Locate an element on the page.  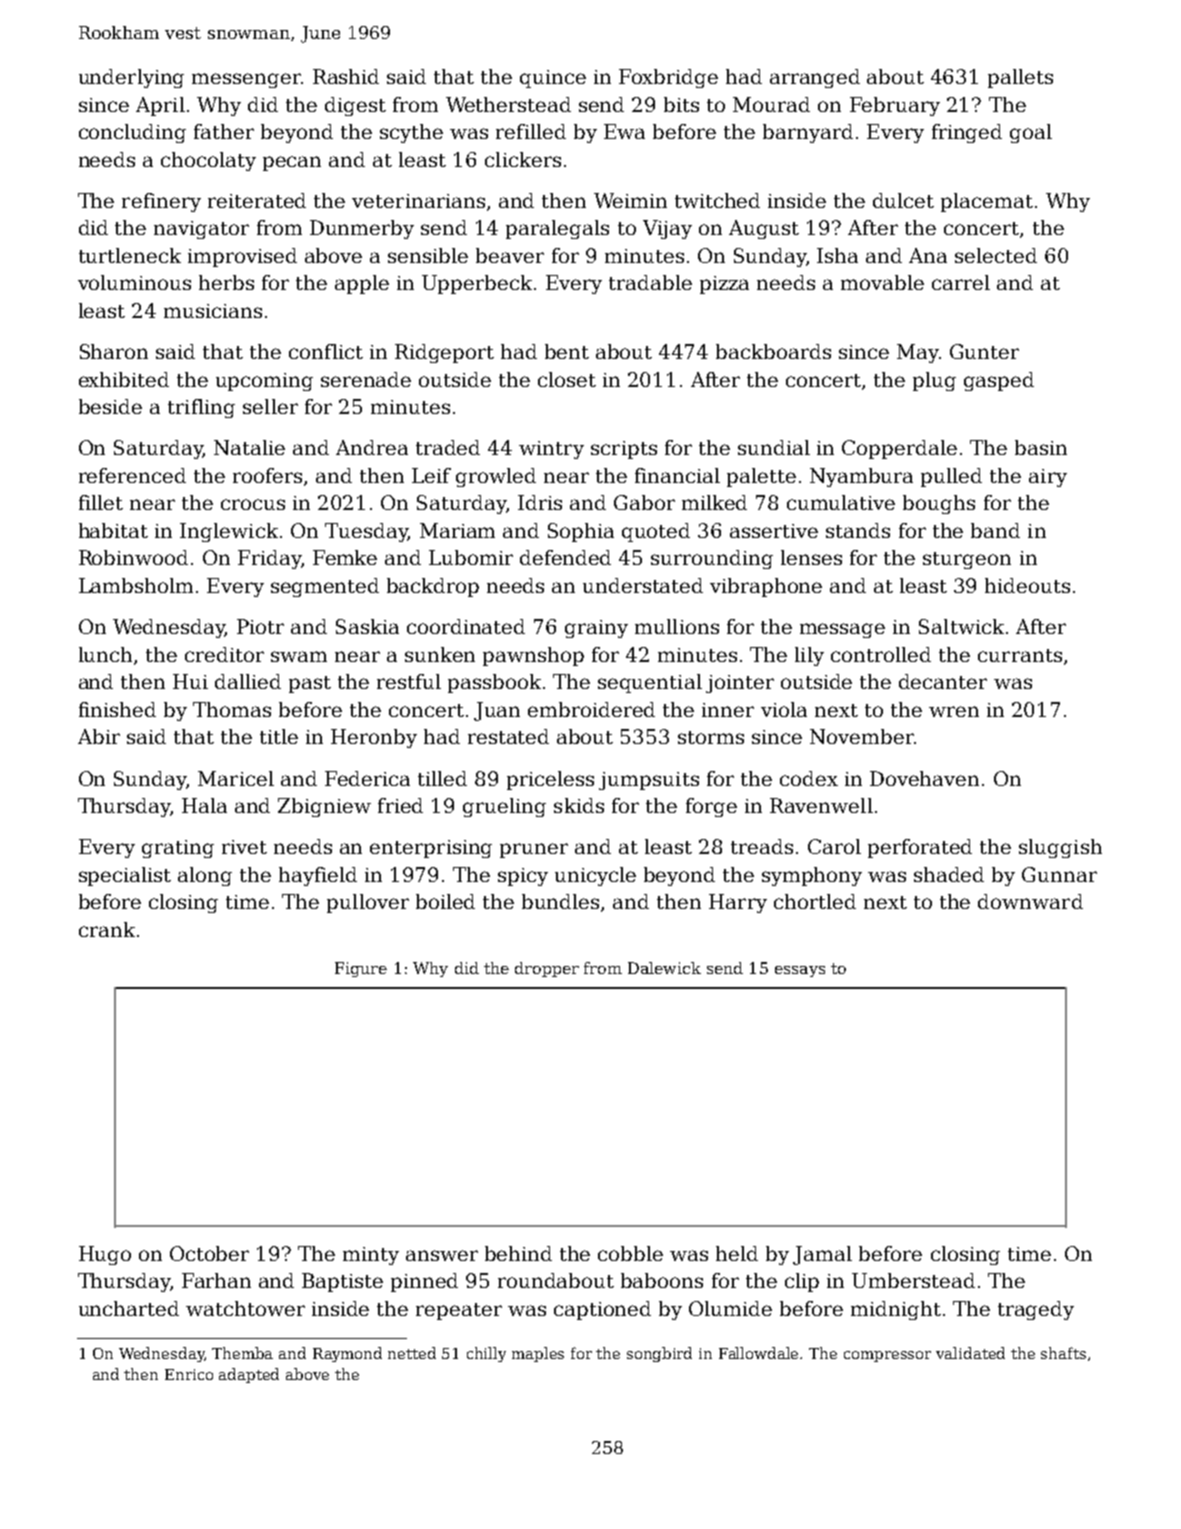
skids is located at coordinates (579, 805).
